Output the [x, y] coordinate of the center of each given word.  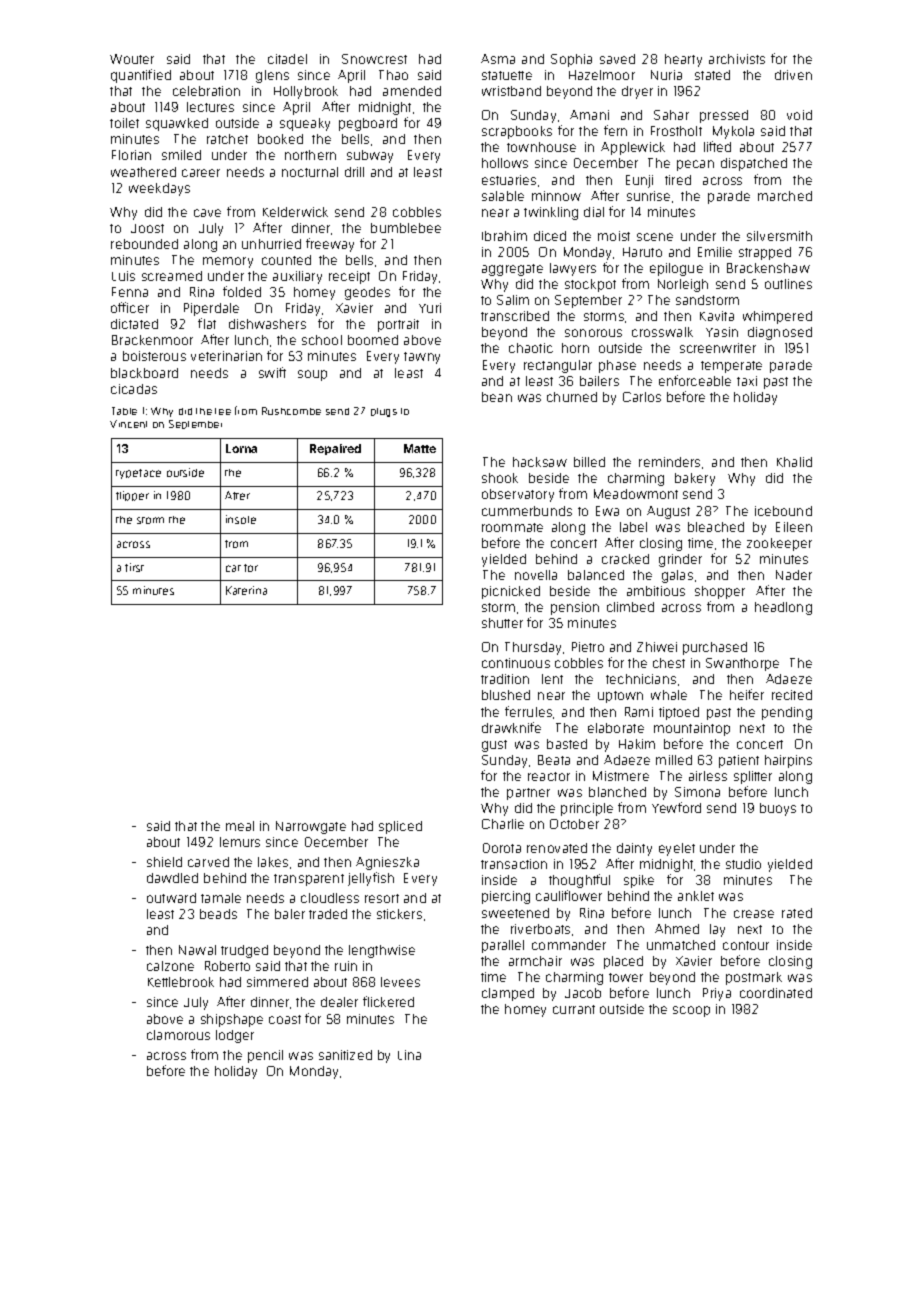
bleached [716, 527]
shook [500, 478]
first [134, 567]
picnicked [511, 592]
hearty [683, 60]
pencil [265, 1056]
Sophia [571, 60]
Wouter [132, 59]
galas [677, 576]
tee [223, 411]
